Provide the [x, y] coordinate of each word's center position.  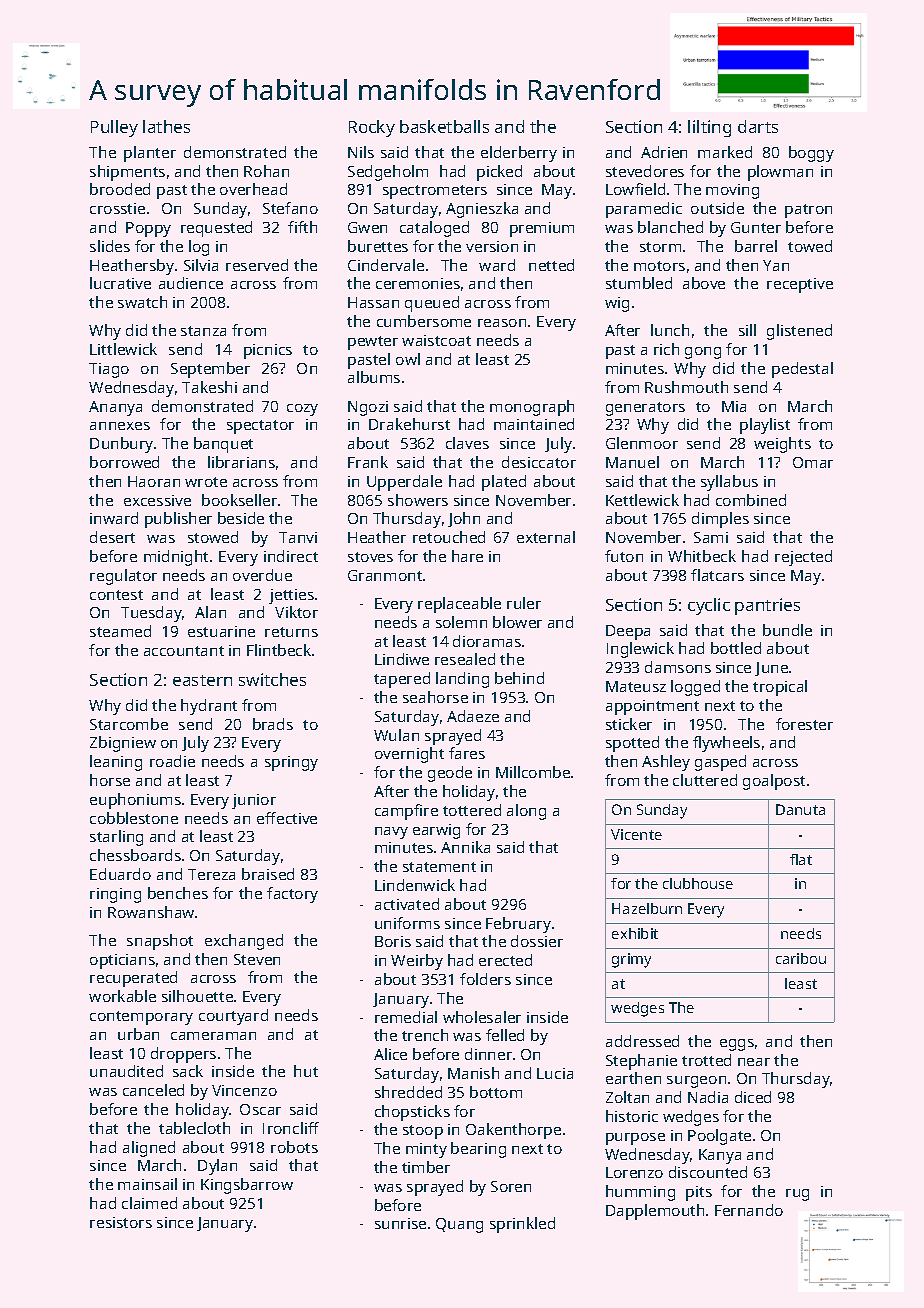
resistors [121, 1222]
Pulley [114, 128]
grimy [631, 960]
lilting [709, 128]
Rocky [372, 128]
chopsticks [412, 1113]
